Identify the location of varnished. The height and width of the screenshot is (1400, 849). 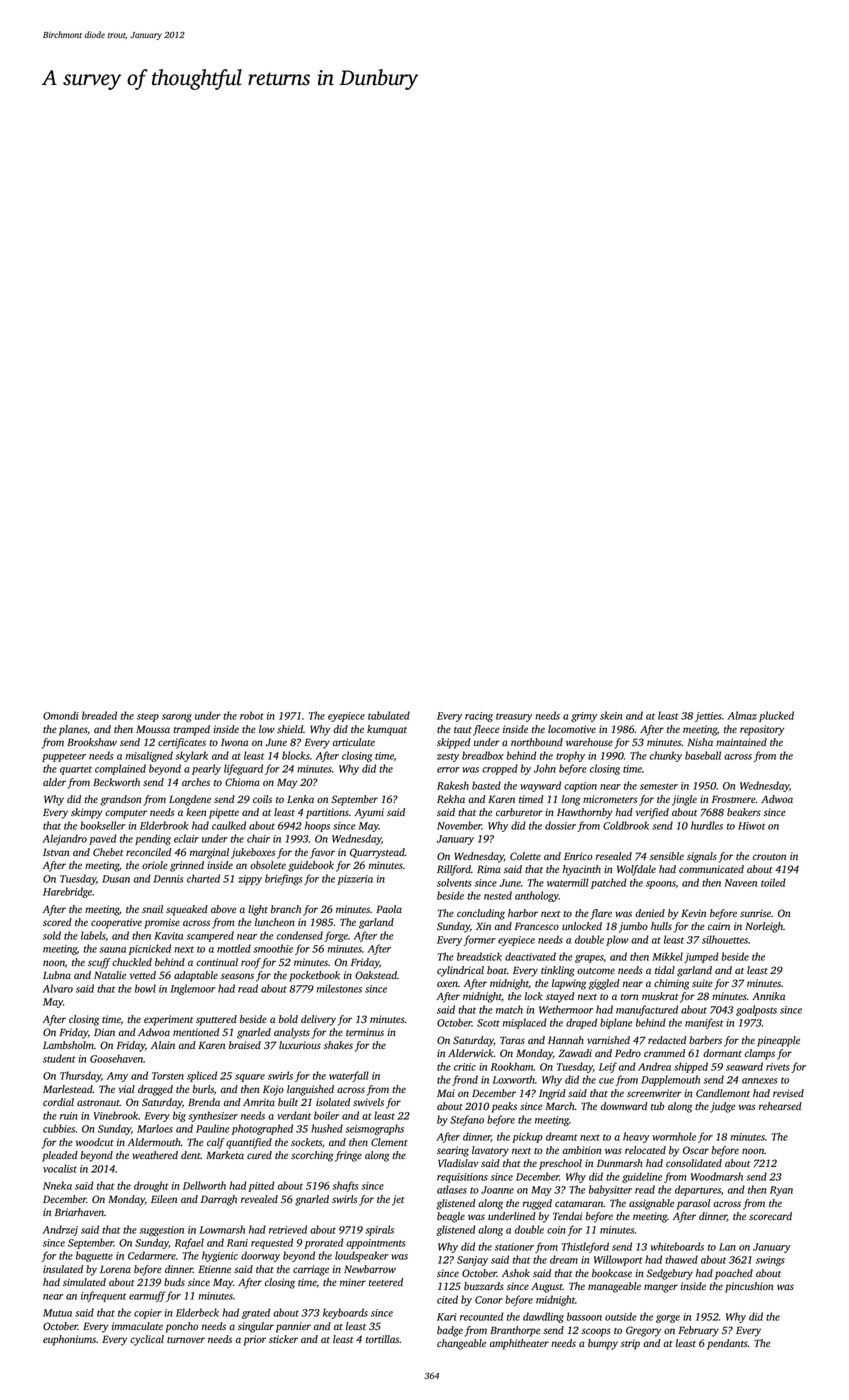
(608, 1040).
